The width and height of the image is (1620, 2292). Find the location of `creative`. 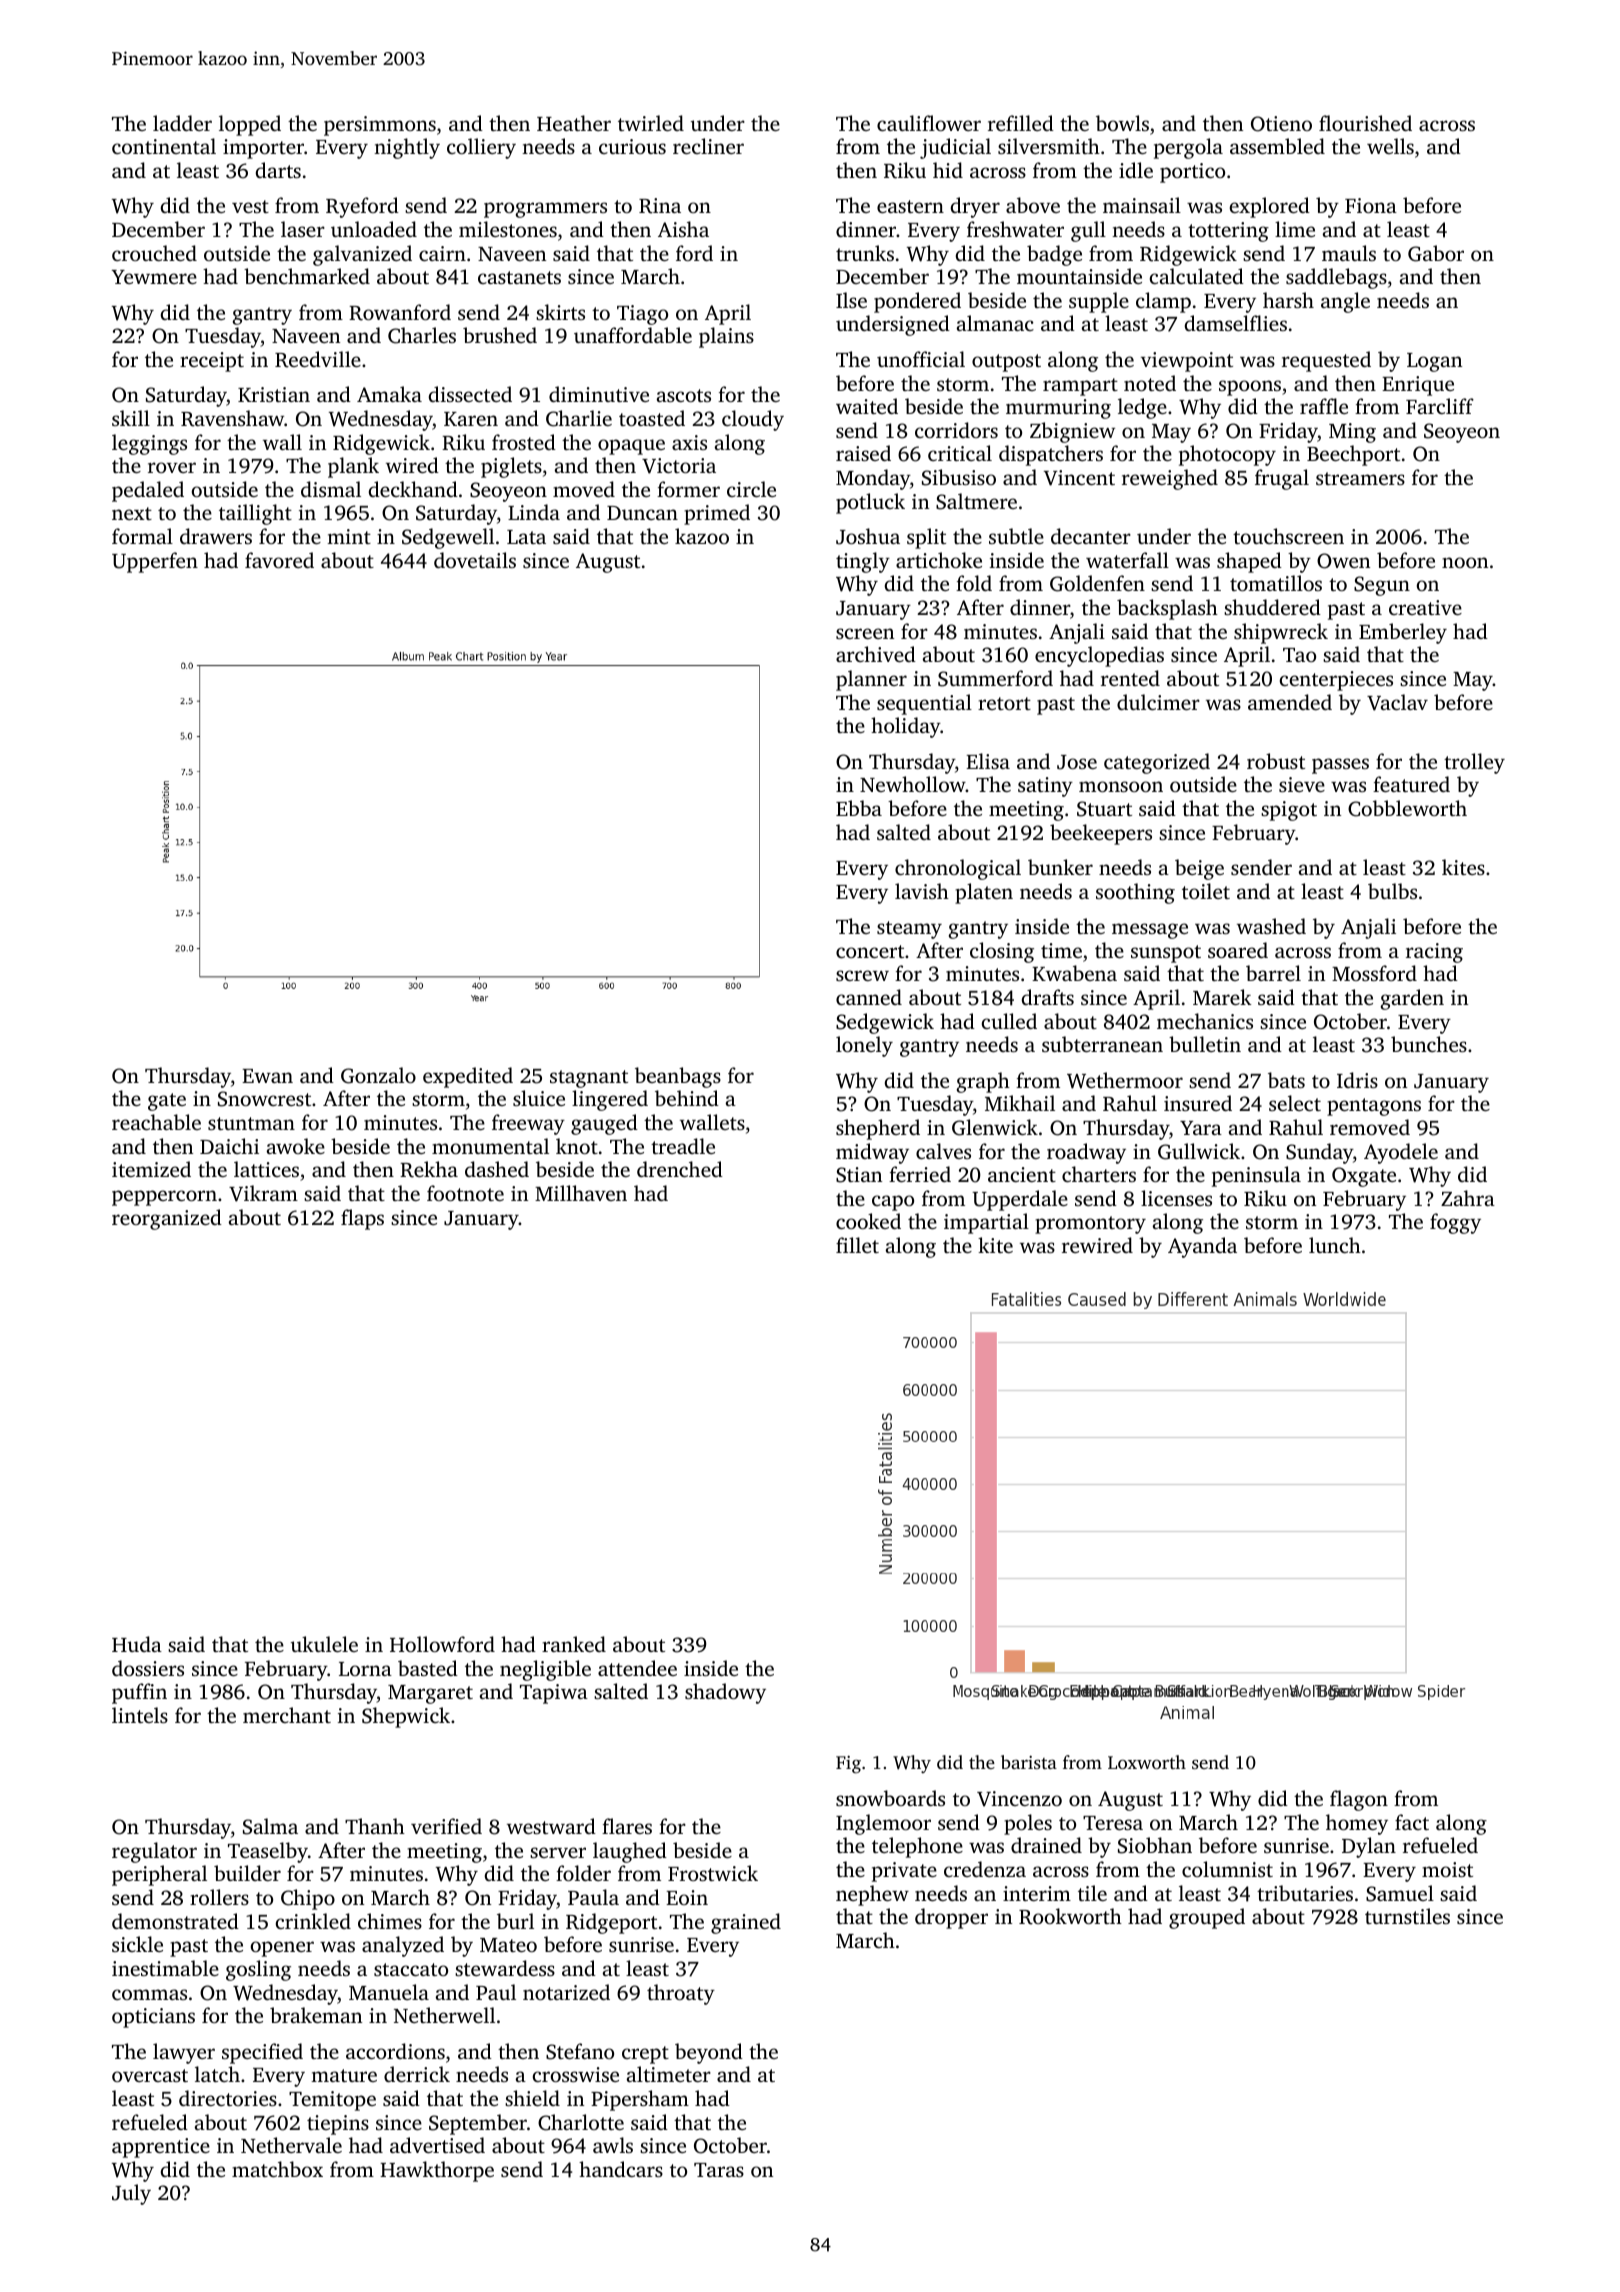

creative is located at coordinates (1425, 607).
